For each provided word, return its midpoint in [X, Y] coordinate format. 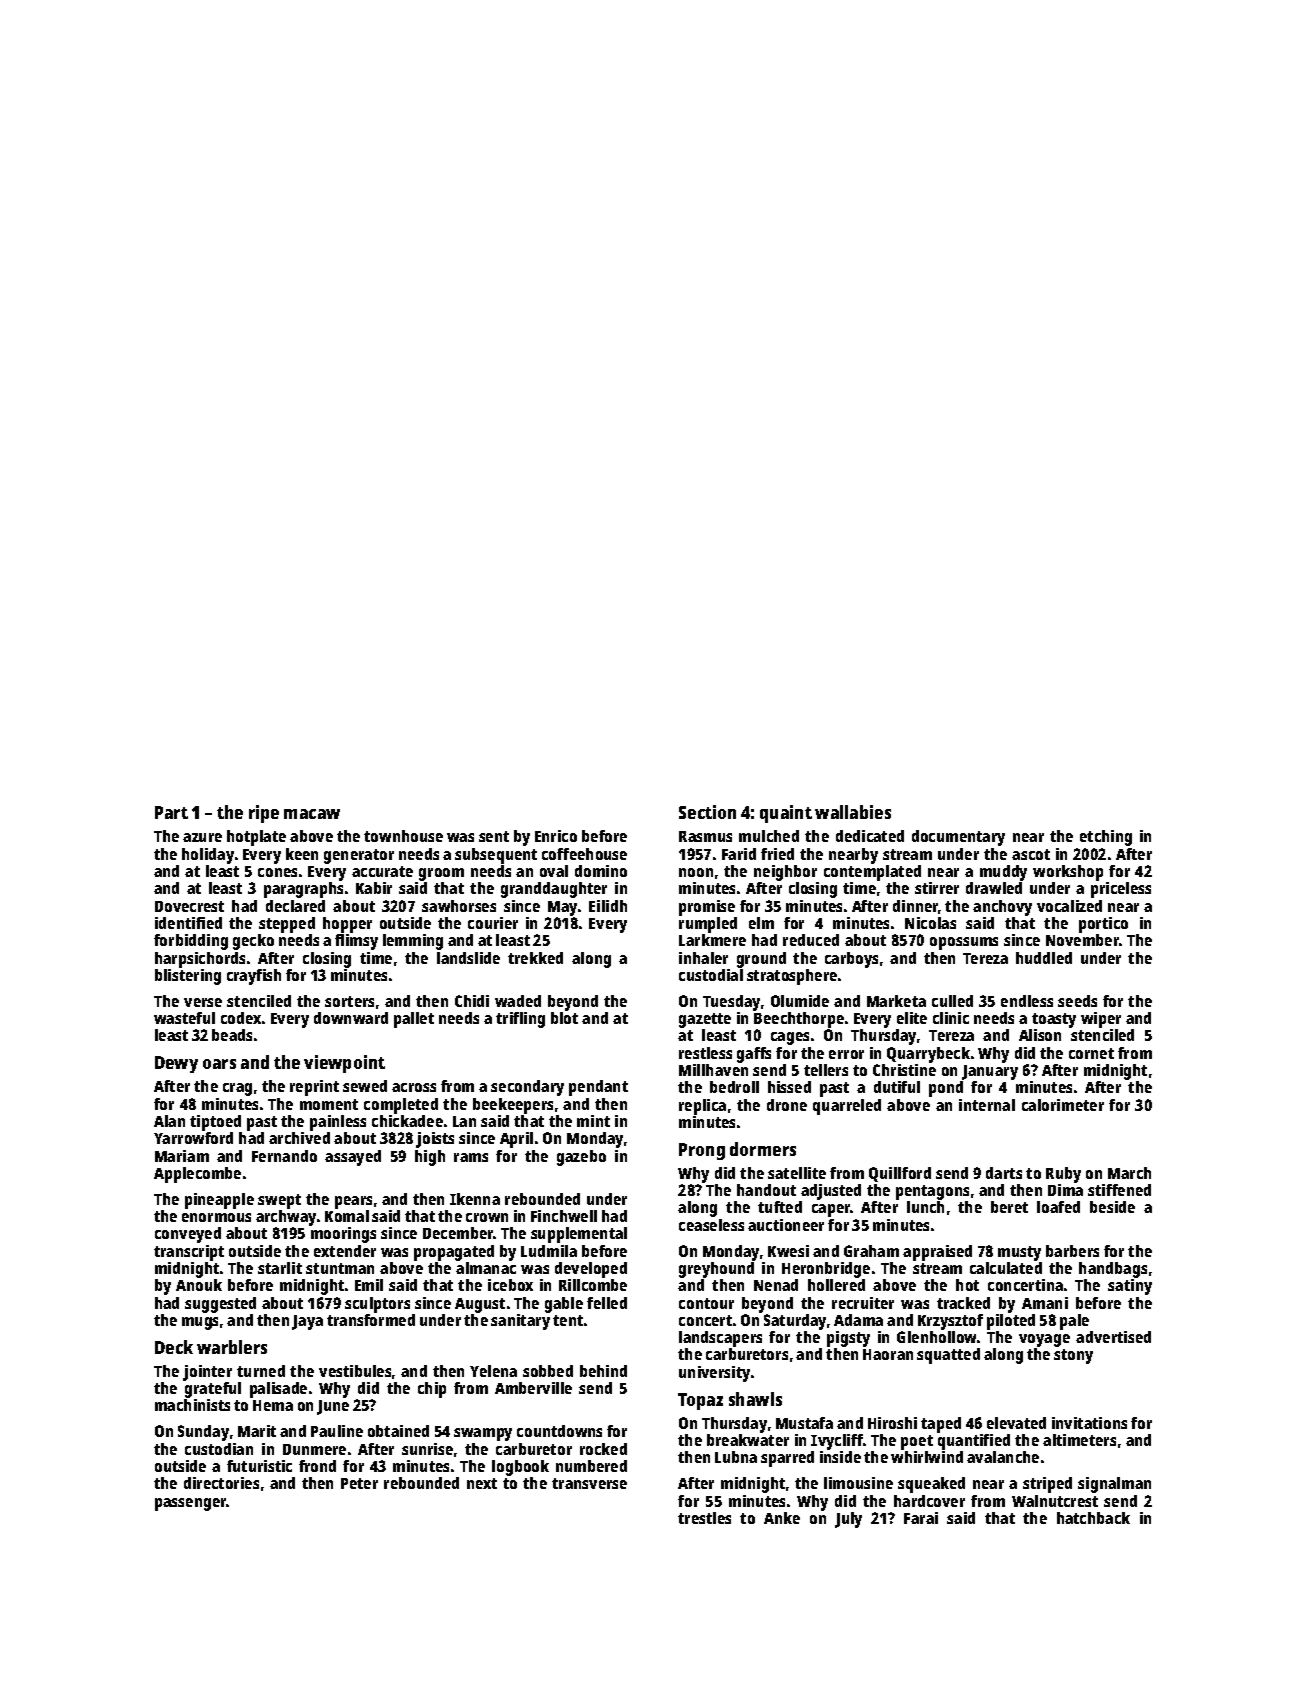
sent [494, 836]
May [562, 908]
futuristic [259, 1466]
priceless [1121, 890]
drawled [994, 888]
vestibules [355, 1371]
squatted [948, 1356]
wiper [1101, 1020]
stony [1073, 1356]
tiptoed [215, 1123]
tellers [826, 1070]
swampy [483, 1434]
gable [564, 1305]
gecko [253, 942]
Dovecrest [189, 906]
